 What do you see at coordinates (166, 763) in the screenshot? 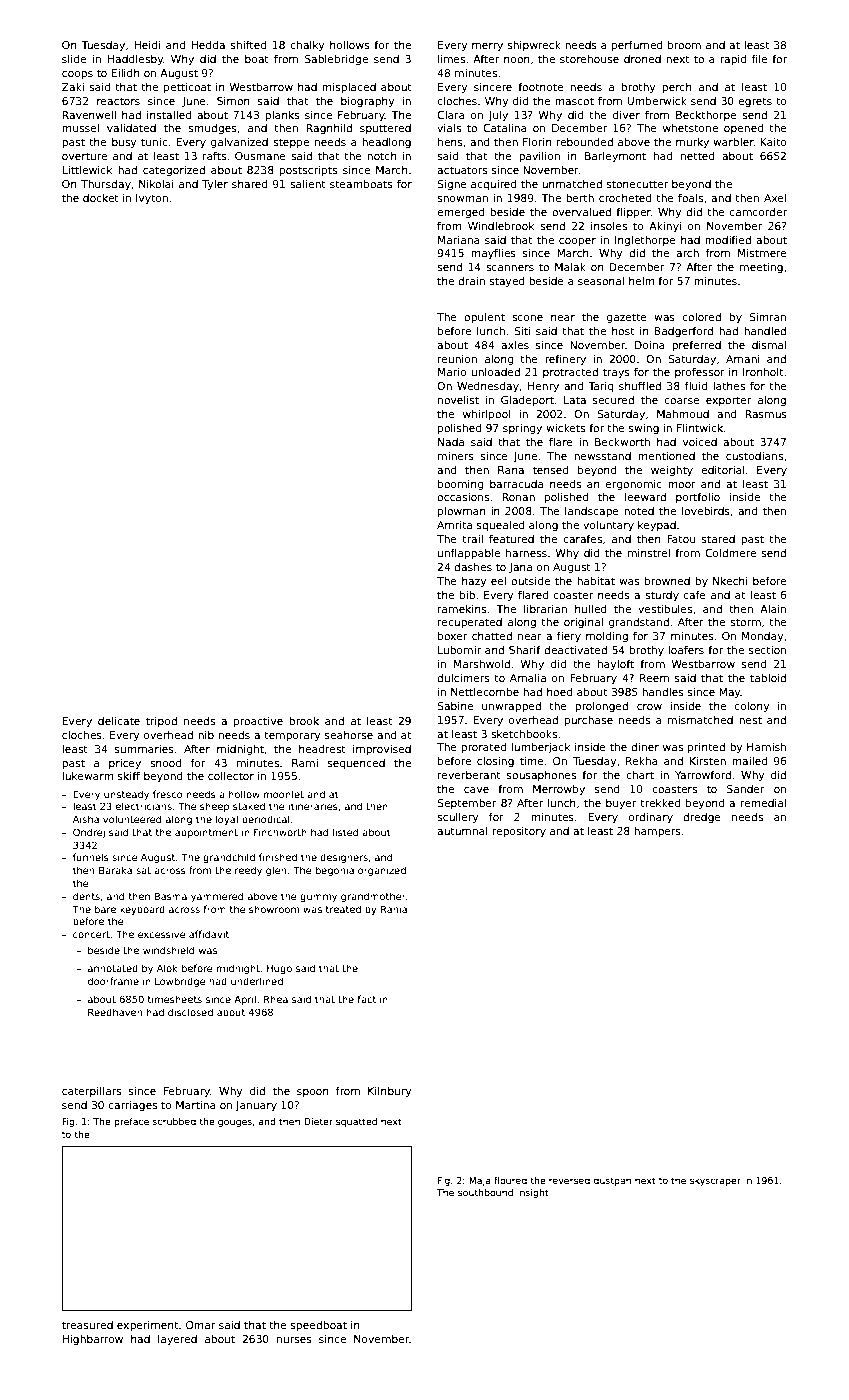
I see `snood` at bounding box center [166, 763].
